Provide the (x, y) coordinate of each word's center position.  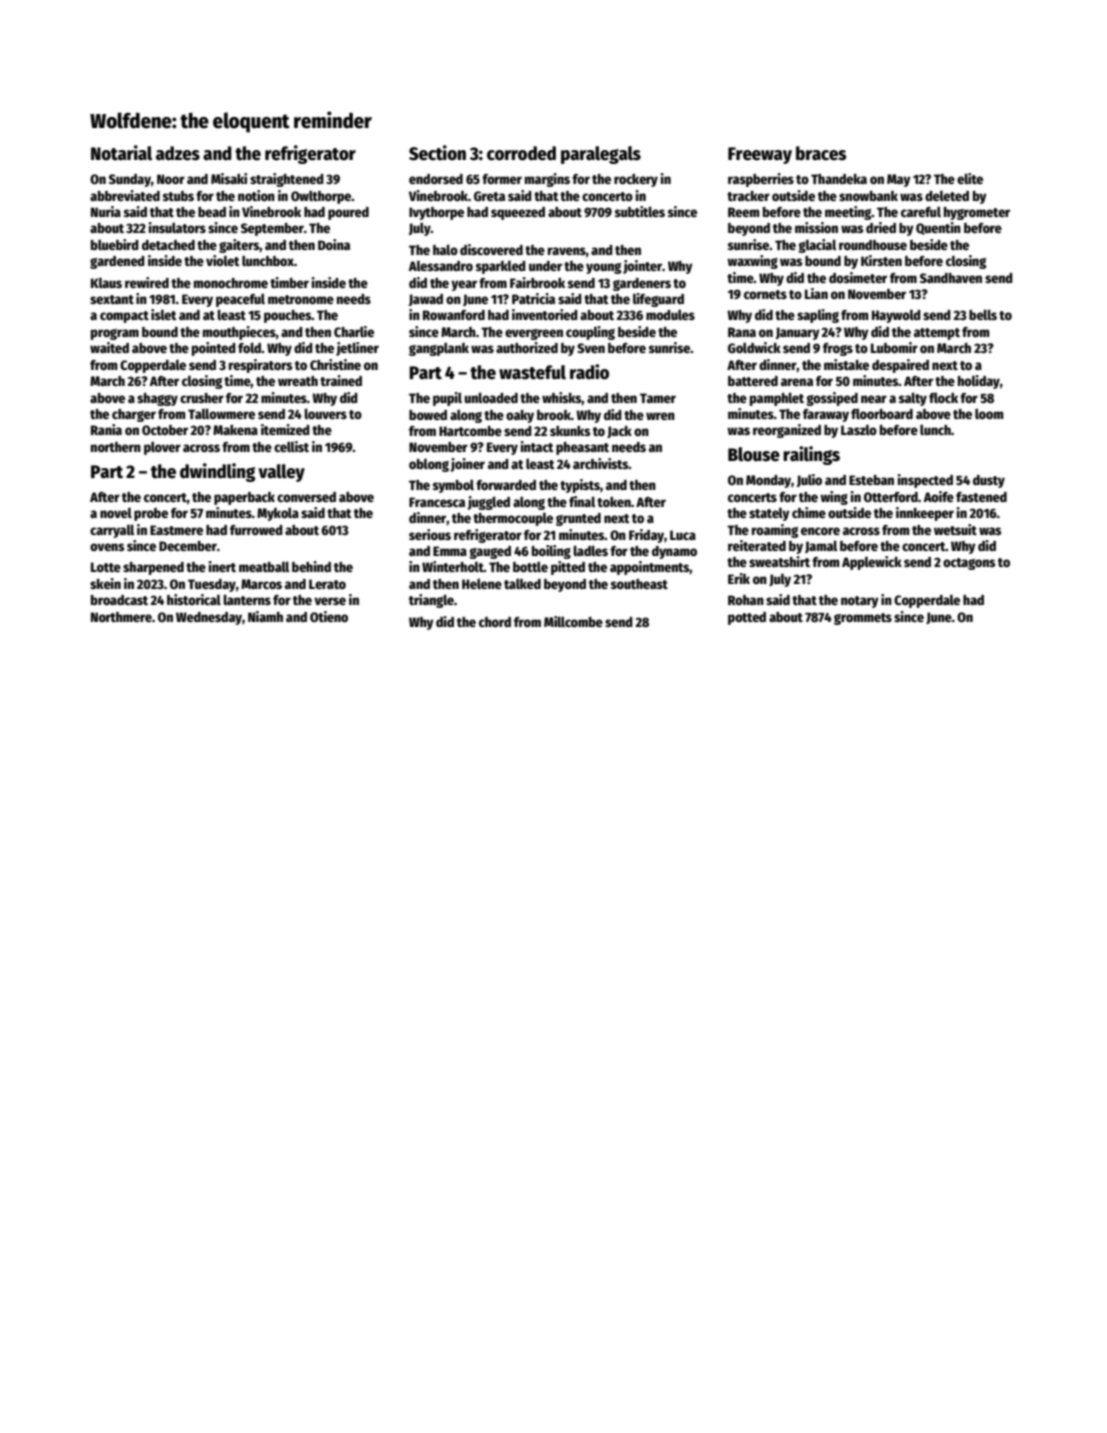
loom (989, 413)
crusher (202, 398)
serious (430, 534)
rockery (636, 180)
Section (437, 153)
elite (970, 178)
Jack (619, 432)
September (272, 229)
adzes (178, 153)
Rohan (746, 600)
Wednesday (209, 618)
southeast (639, 584)
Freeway (760, 155)
